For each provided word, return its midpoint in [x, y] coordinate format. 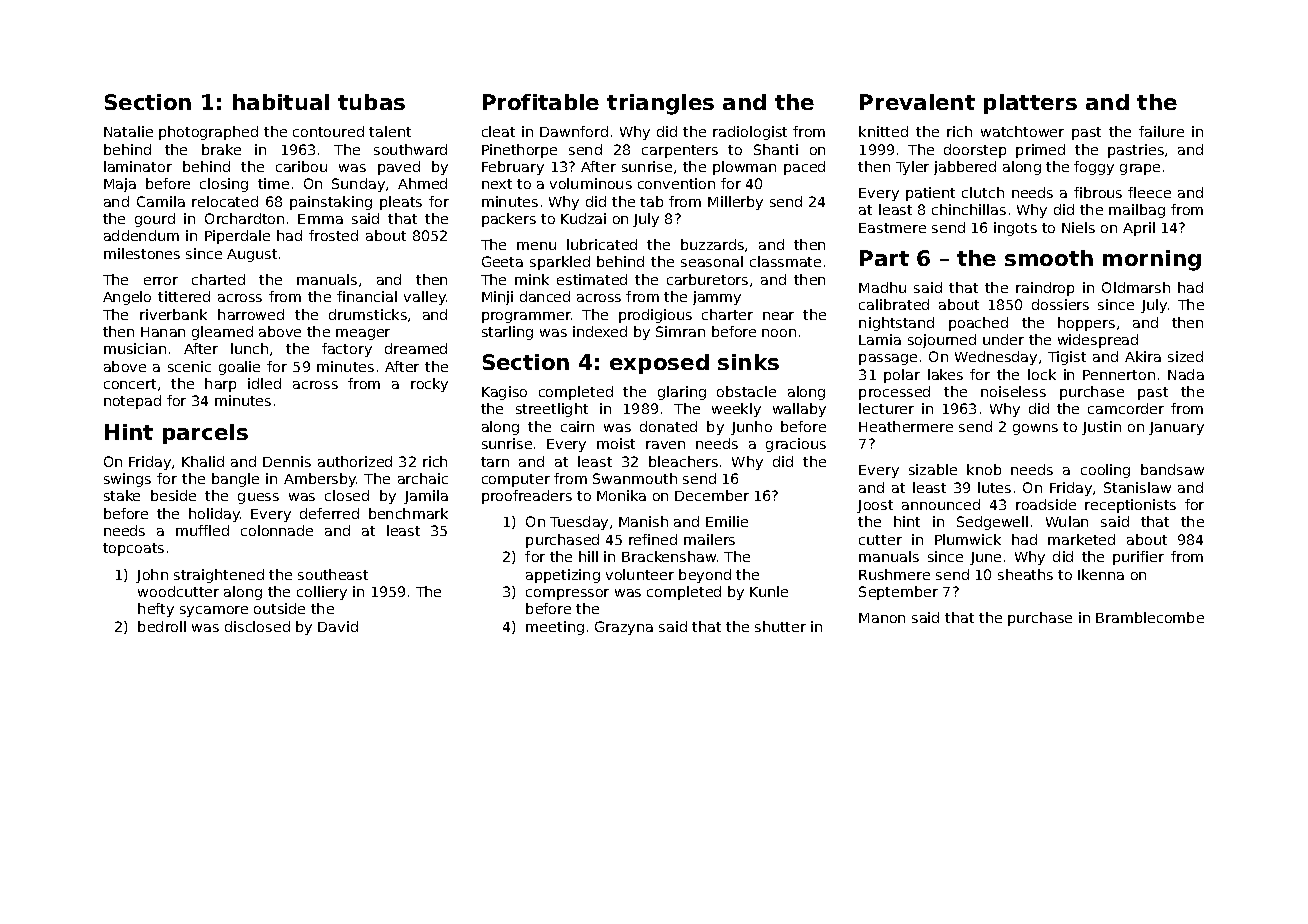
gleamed [222, 333]
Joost [875, 506]
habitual [281, 102]
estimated [592, 279]
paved [399, 168]
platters [1030, 104]
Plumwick [968, 539]
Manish [643, 521]
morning [1152, 260]
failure [1161, 131]
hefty [156, 610]
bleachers [683, 461]
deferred [329, 513]
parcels [205, 434]
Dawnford [574, 131]
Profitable [541, 102]
